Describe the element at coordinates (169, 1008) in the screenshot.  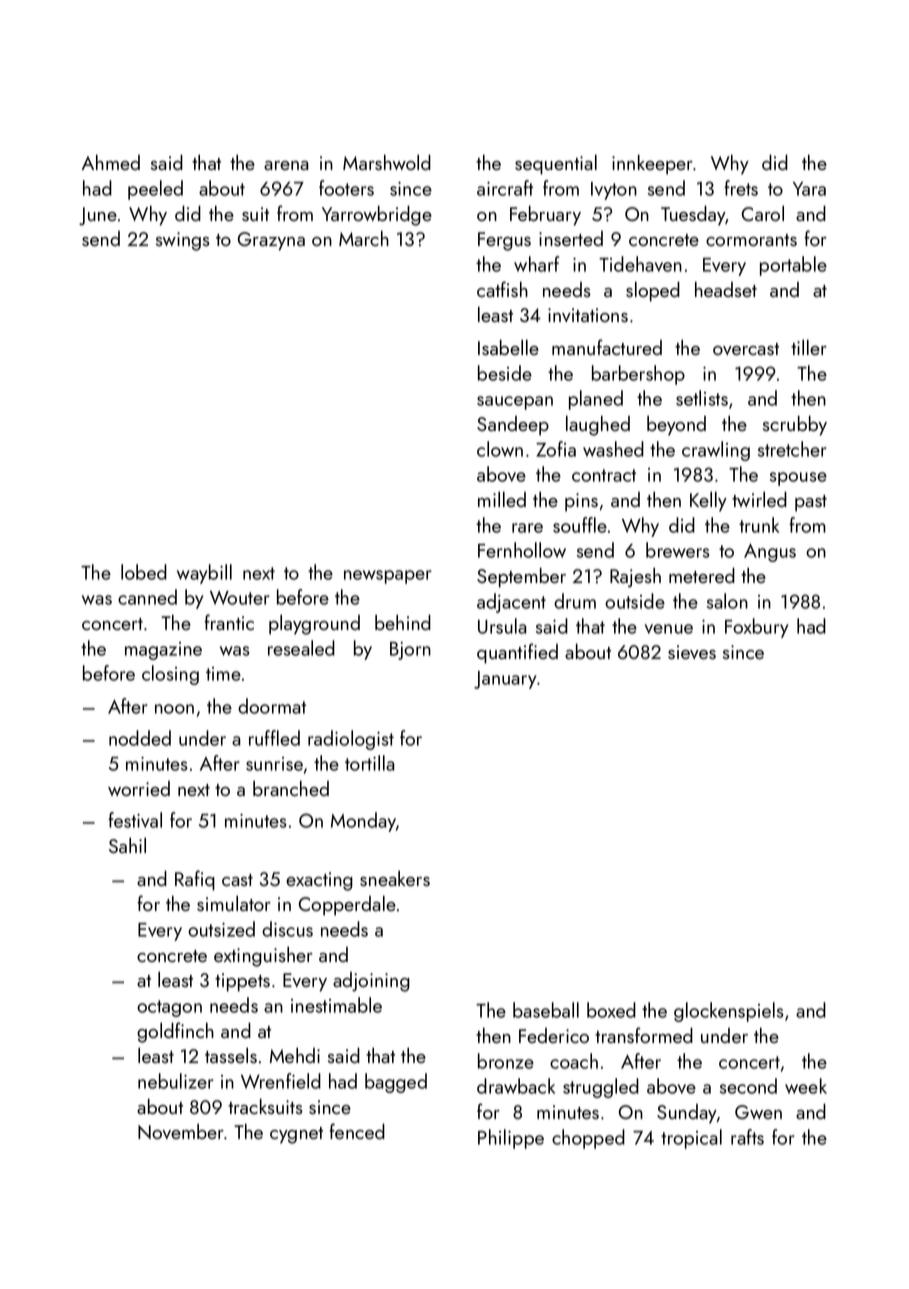
I see `octagon` at that location.
